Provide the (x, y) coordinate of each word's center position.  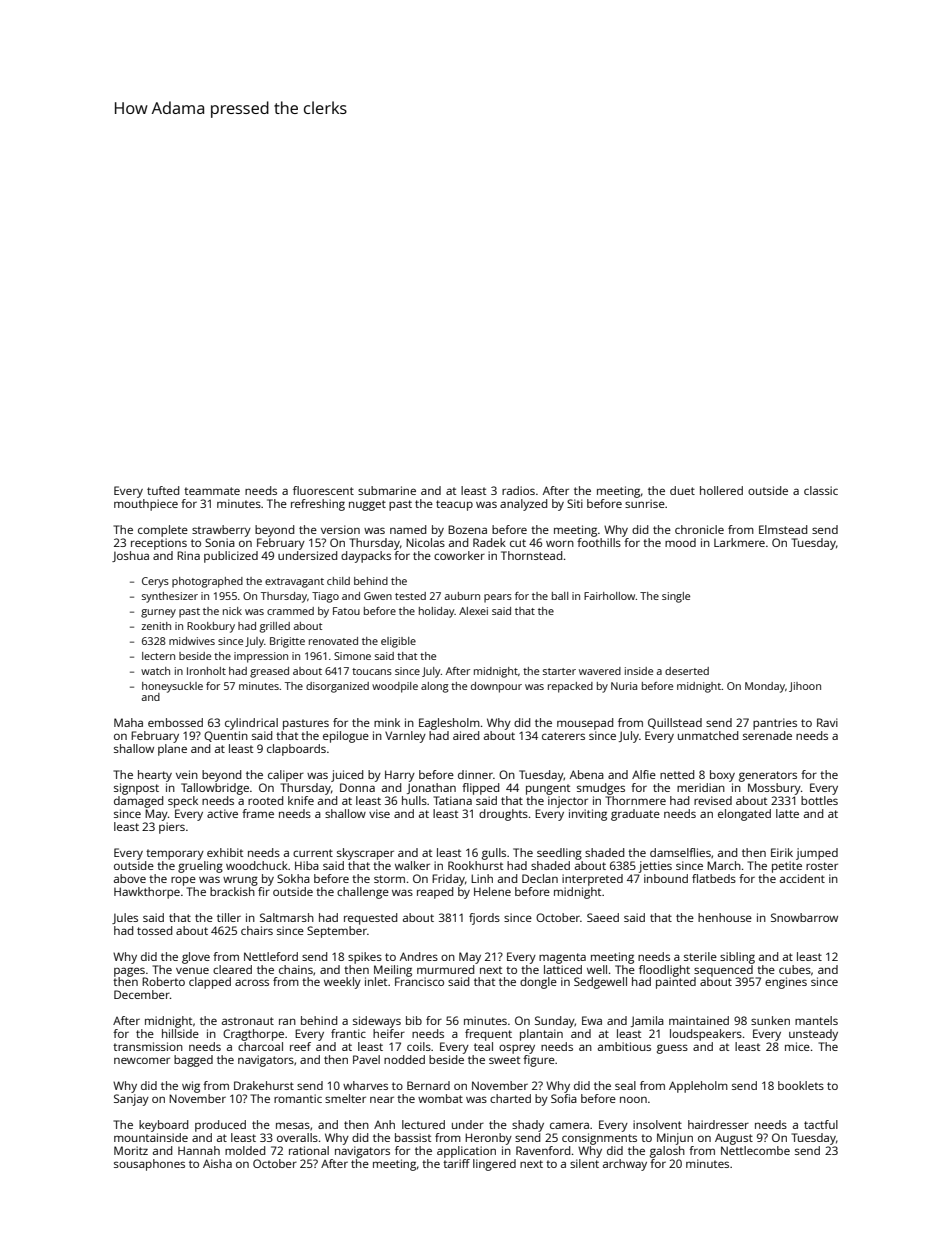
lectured (423, 1124)
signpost (136, 789)
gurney (158, 613)
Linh (482, 878)
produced (220, 1126)
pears (498, 598)
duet (682, 490)
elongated (744, 815)
